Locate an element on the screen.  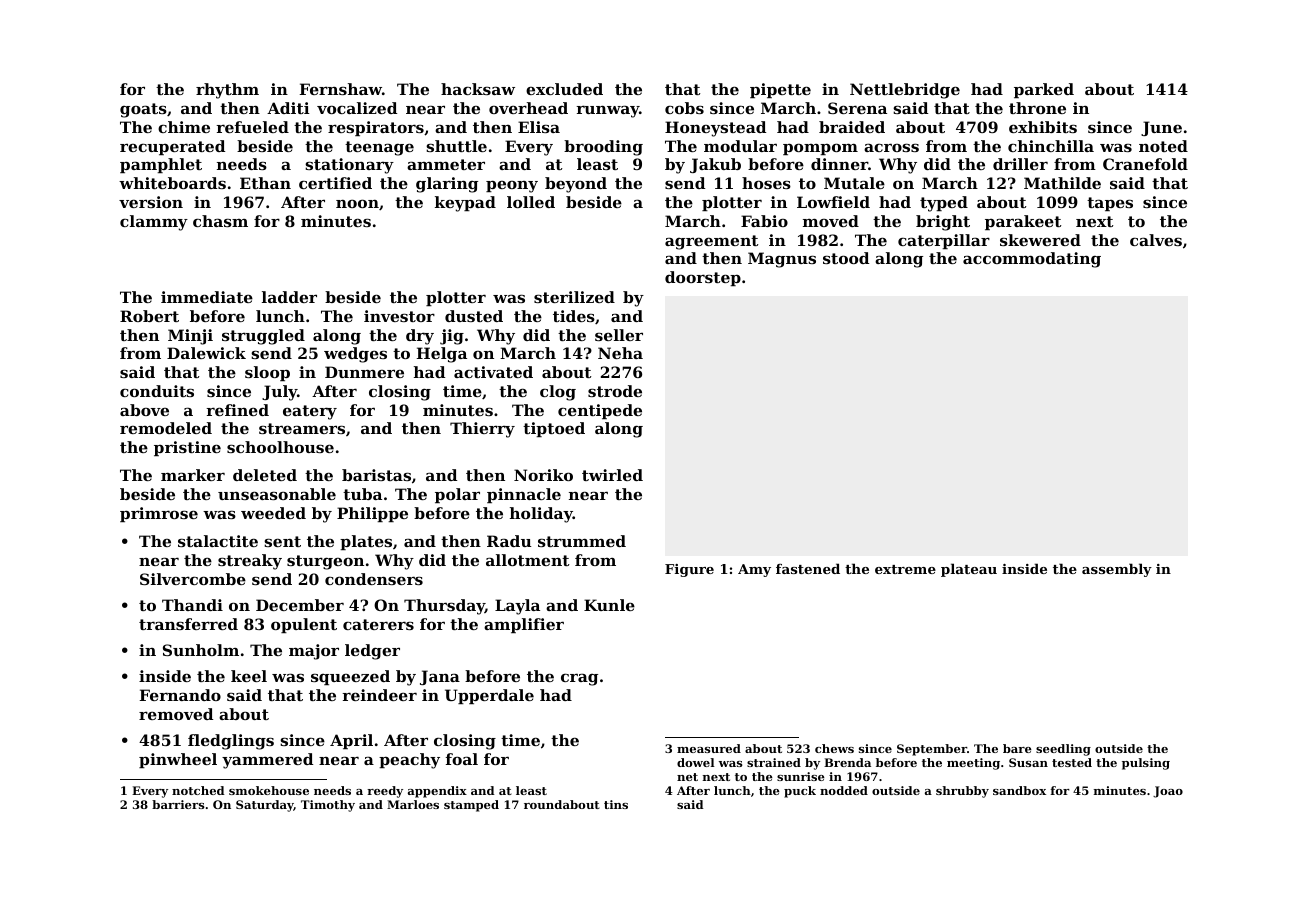
assembly is located at coordinates (1117, 570).
